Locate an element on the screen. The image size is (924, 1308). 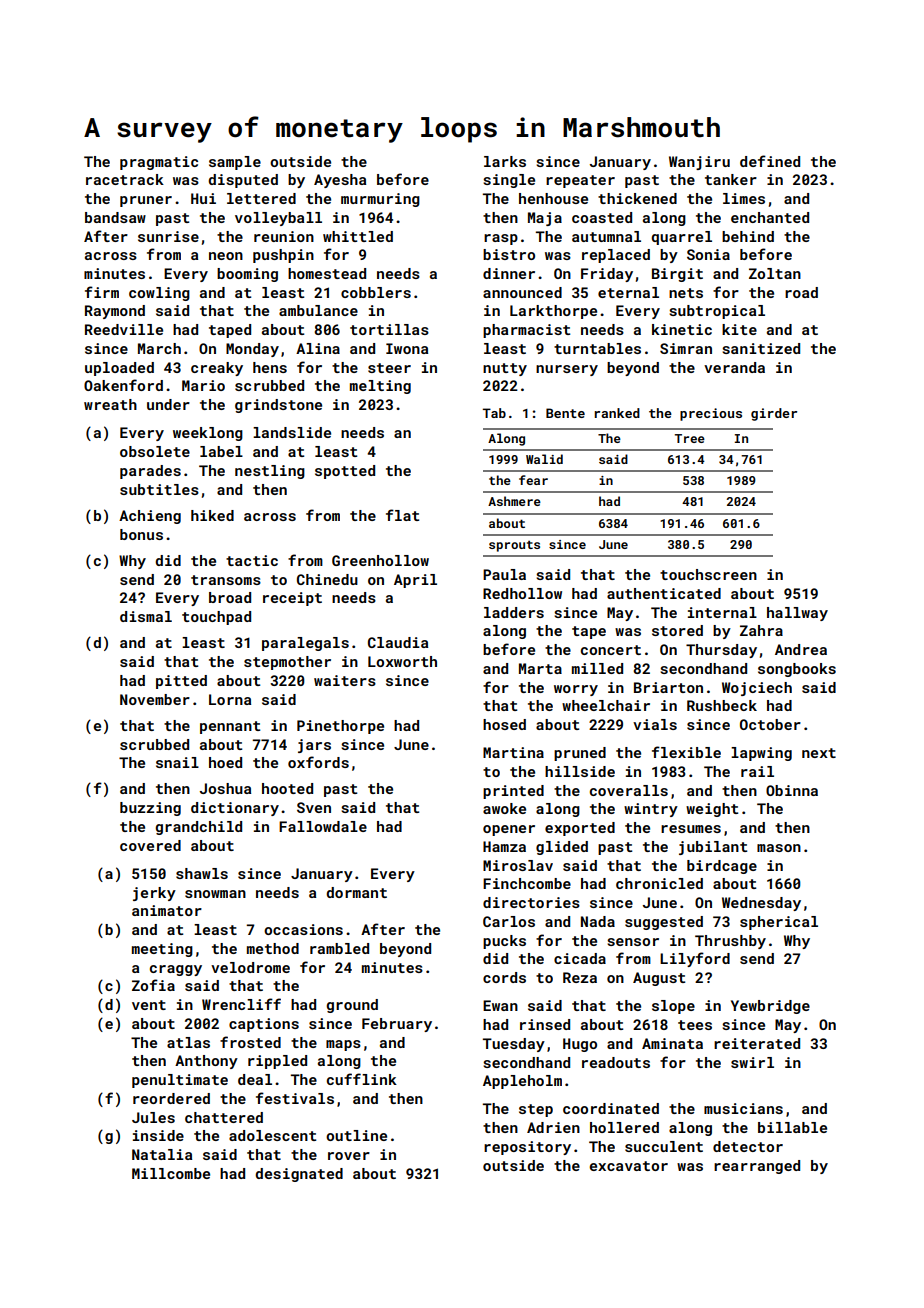
November is located at coordinates (155, 699).
